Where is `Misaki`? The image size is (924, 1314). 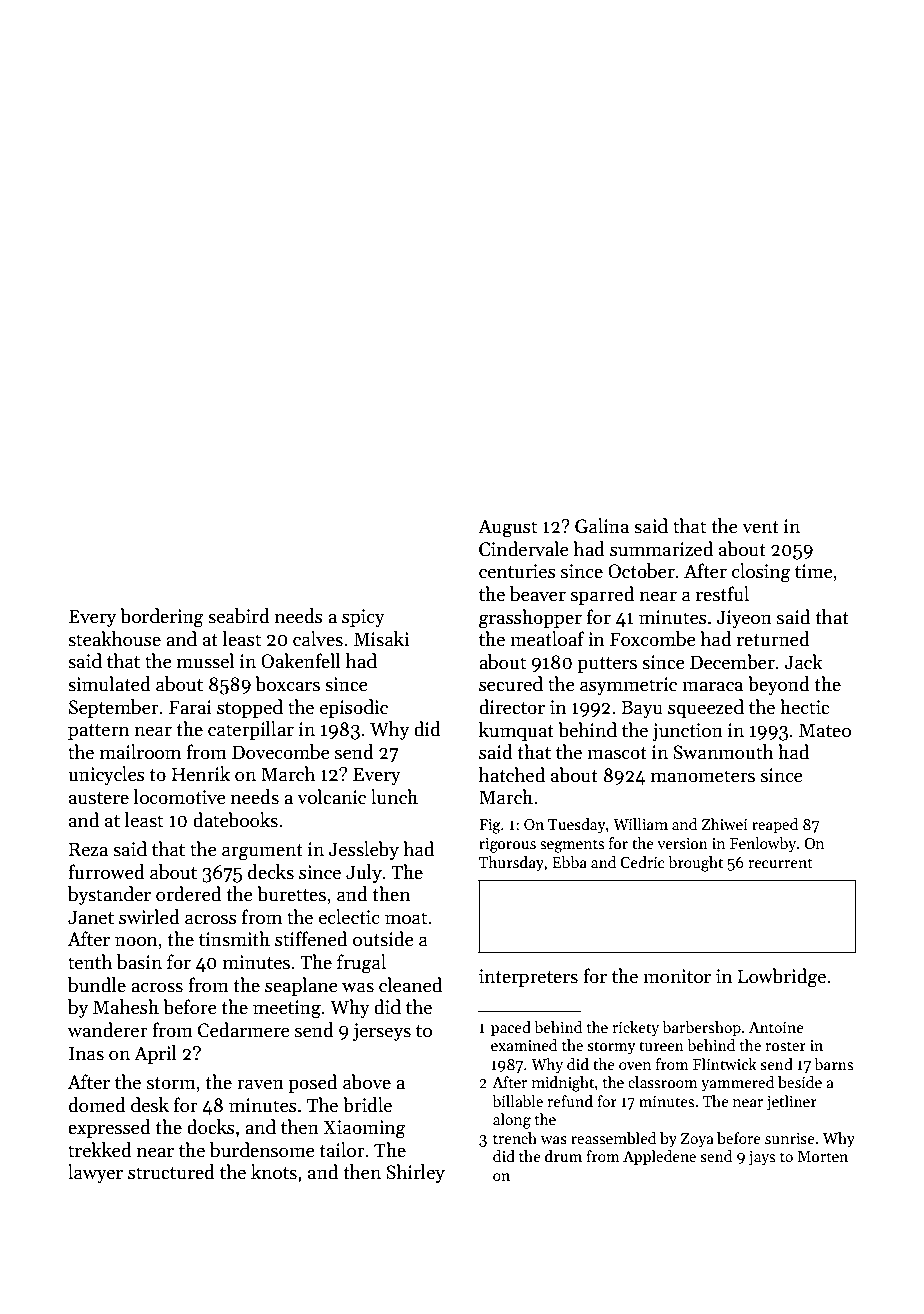
Misaki is located at coordinates (381, 639).
